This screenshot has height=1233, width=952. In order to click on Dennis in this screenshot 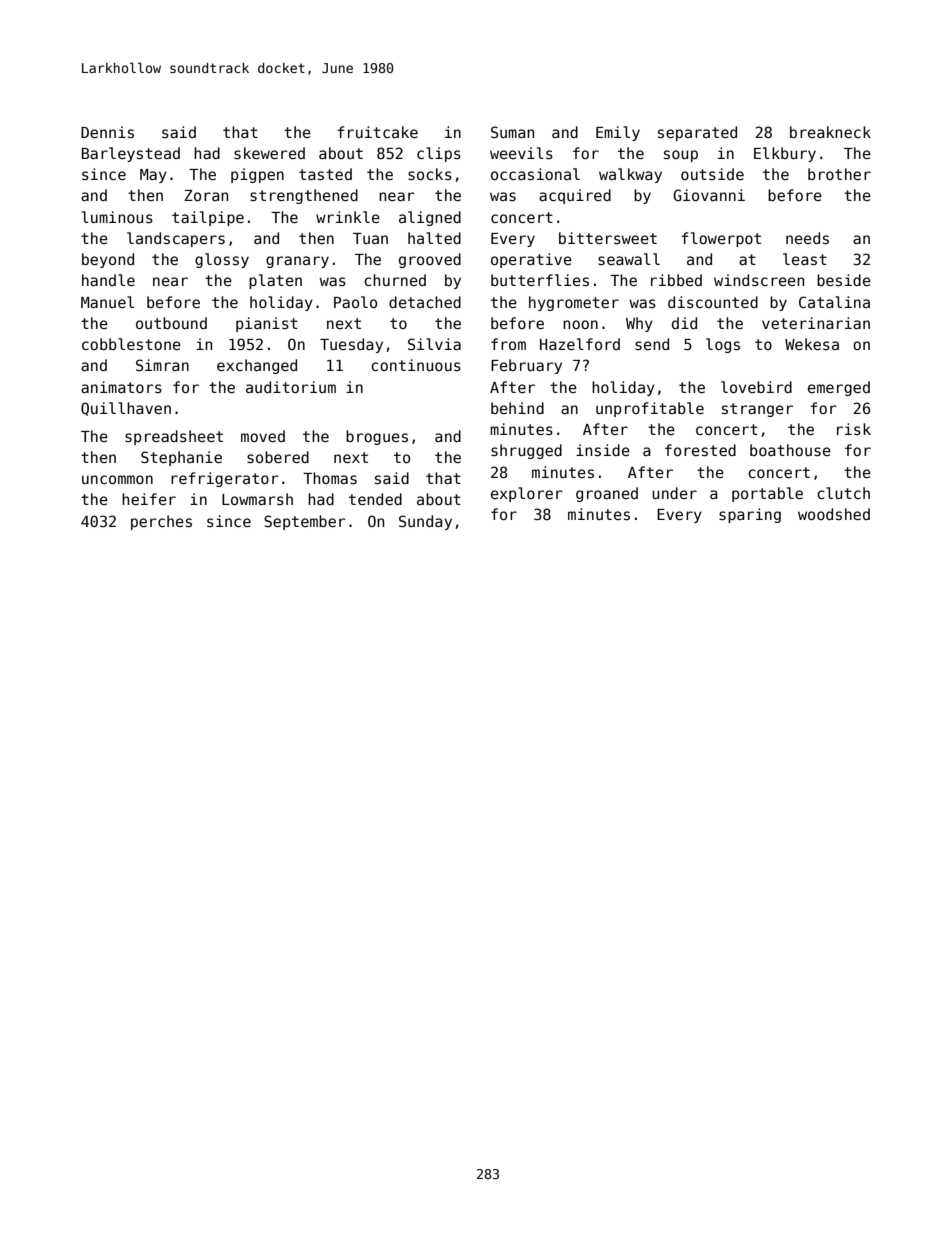, I will do `click(107, 132)`.
